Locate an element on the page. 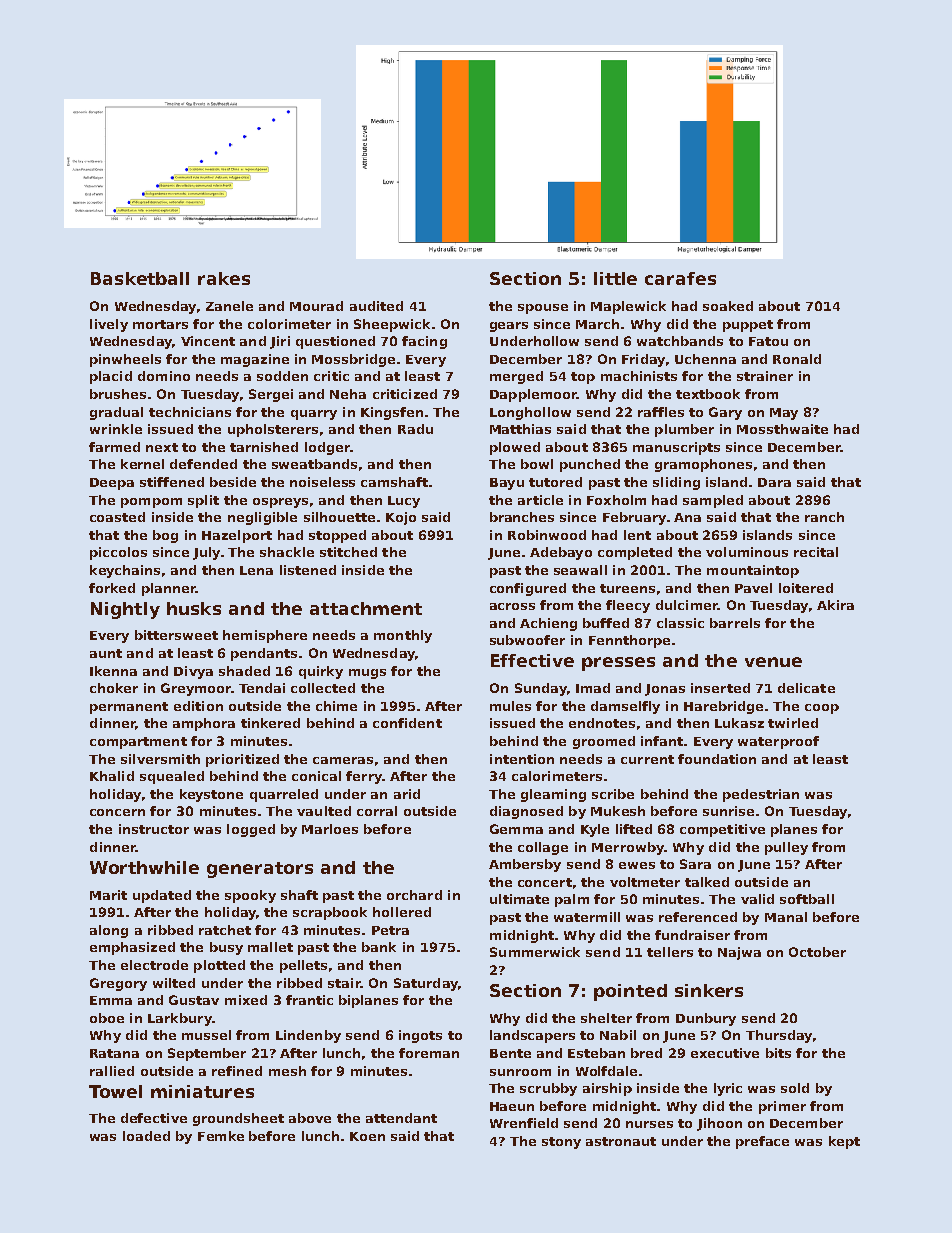  lifted is located at coordinates (634, 829).
